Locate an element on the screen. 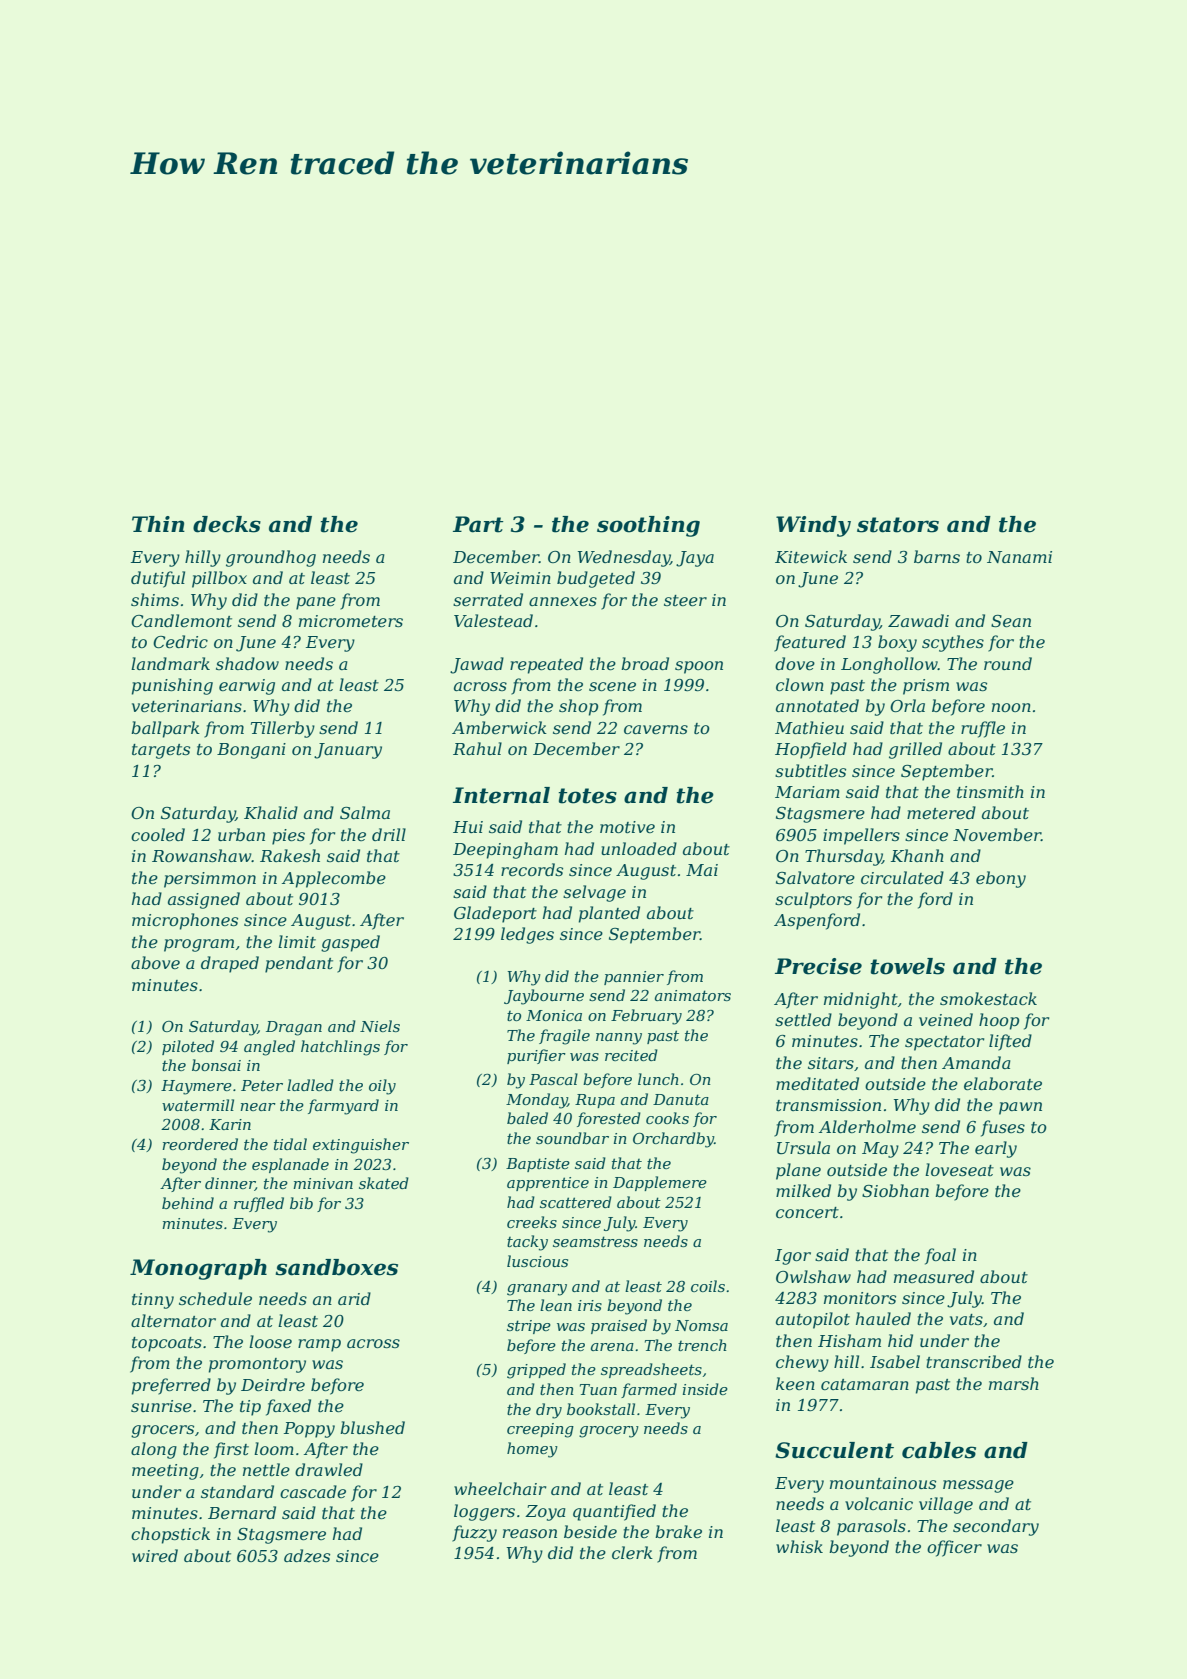 The height and width of the screenshot is (1679, 1187). draped is located at coordinates (230, 964).
